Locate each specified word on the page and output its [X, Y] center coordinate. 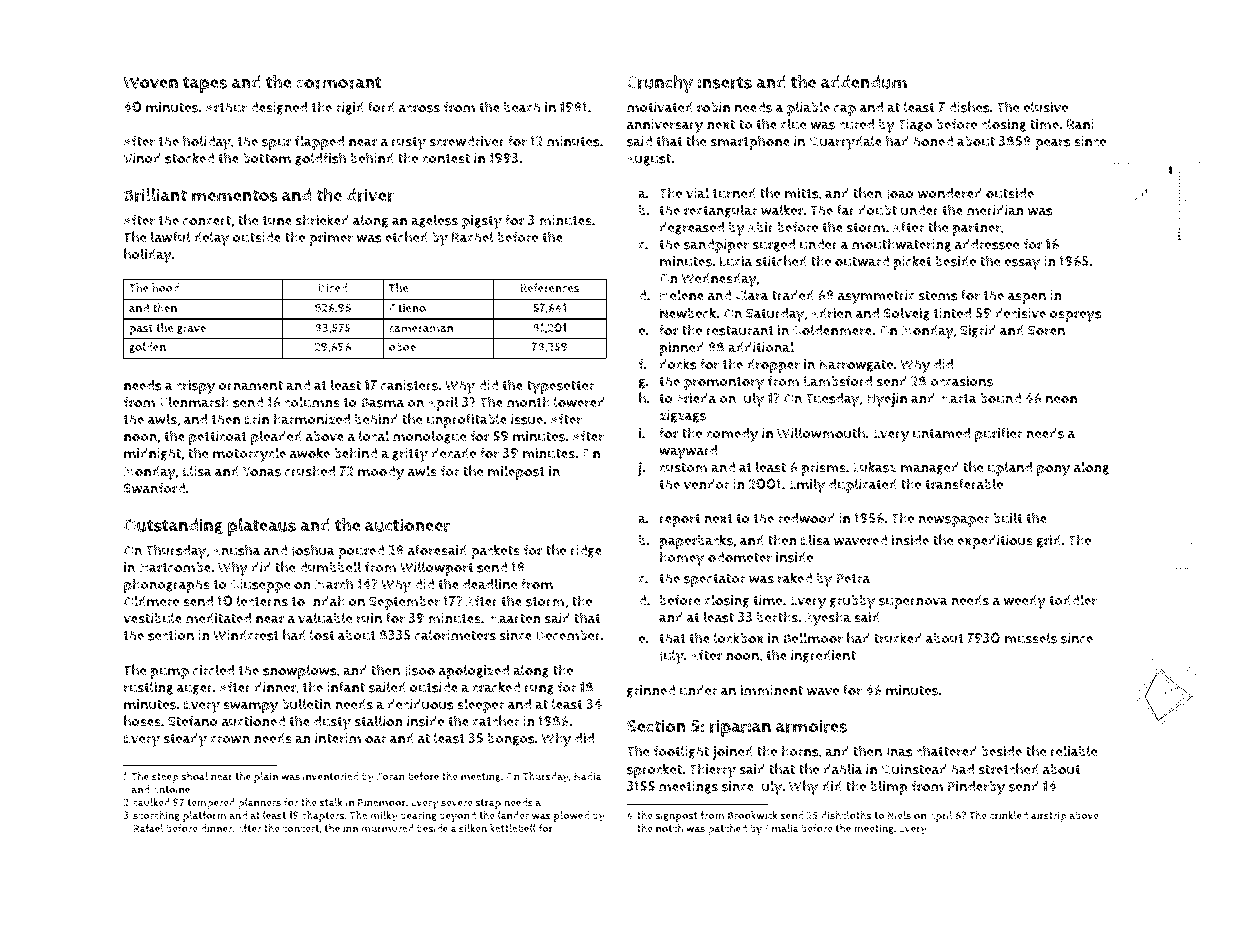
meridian [995, 210]
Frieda [696, 398]
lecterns [262, 601]
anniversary [665, 126]
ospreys [1075, 317]
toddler [1073, 600]
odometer [740, 557]
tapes [205, 84]
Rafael [148, 828]
